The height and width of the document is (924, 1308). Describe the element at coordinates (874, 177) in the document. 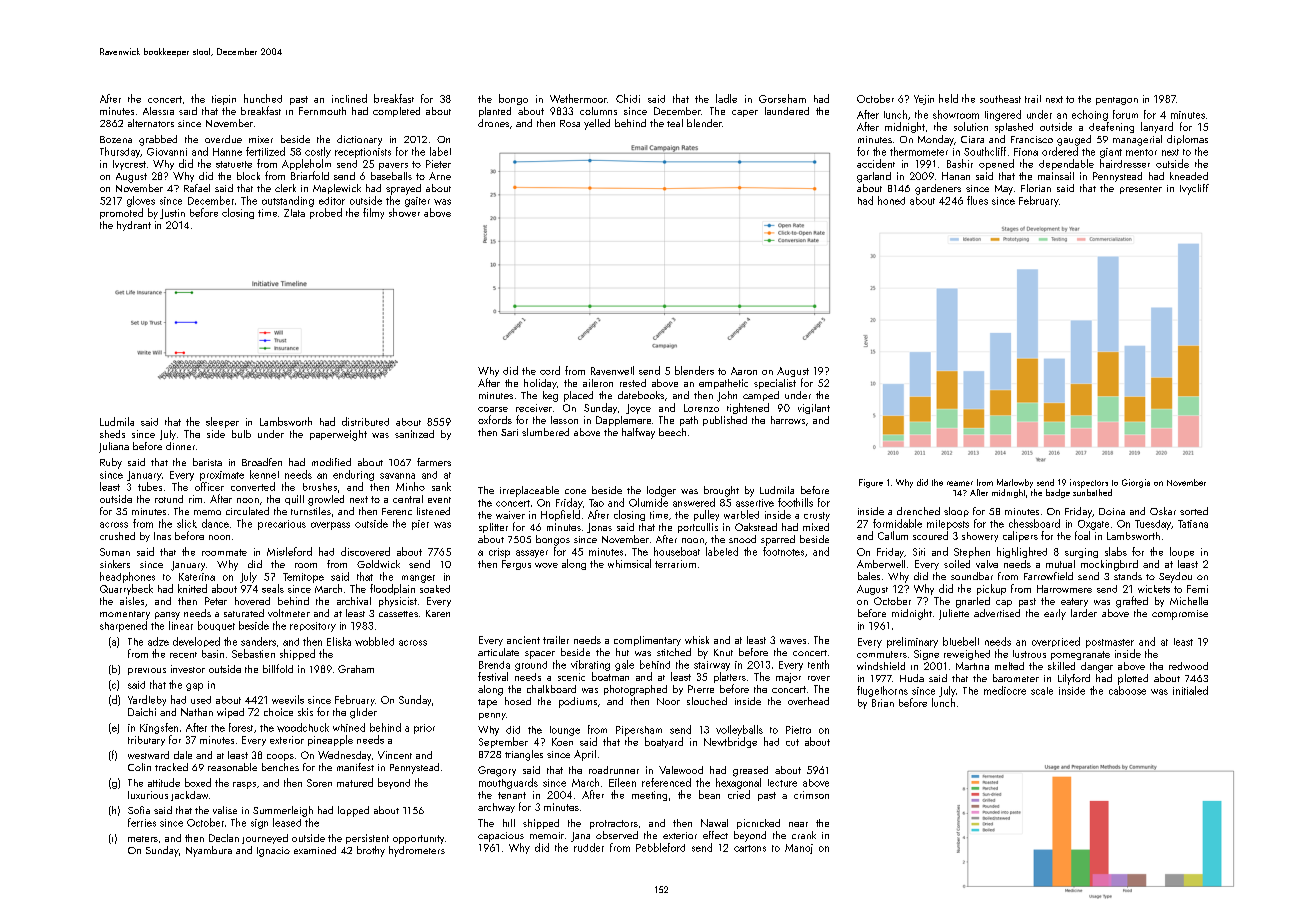

I see `garland` at that location.
